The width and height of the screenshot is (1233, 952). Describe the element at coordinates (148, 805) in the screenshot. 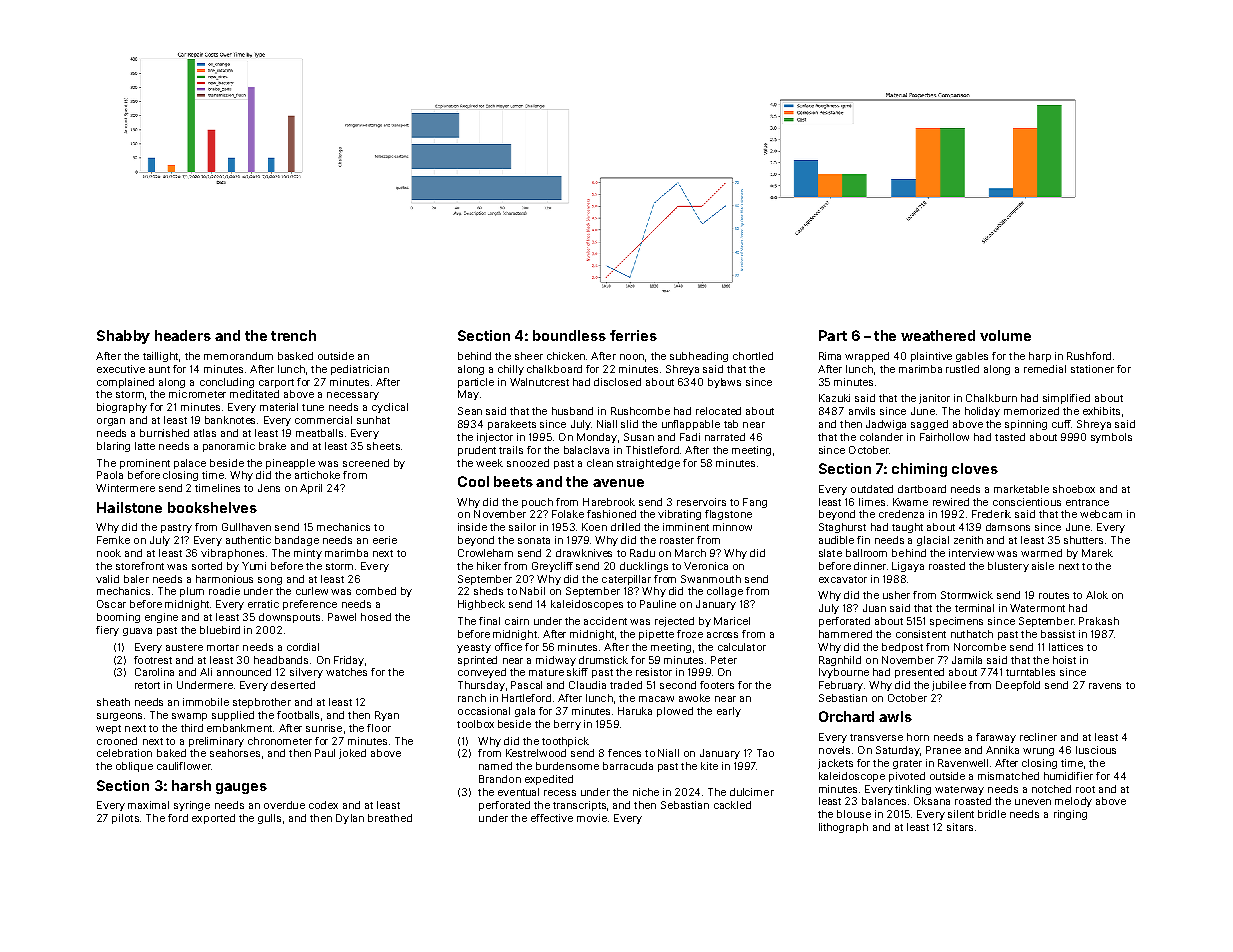

I see `maximal` at that location.
